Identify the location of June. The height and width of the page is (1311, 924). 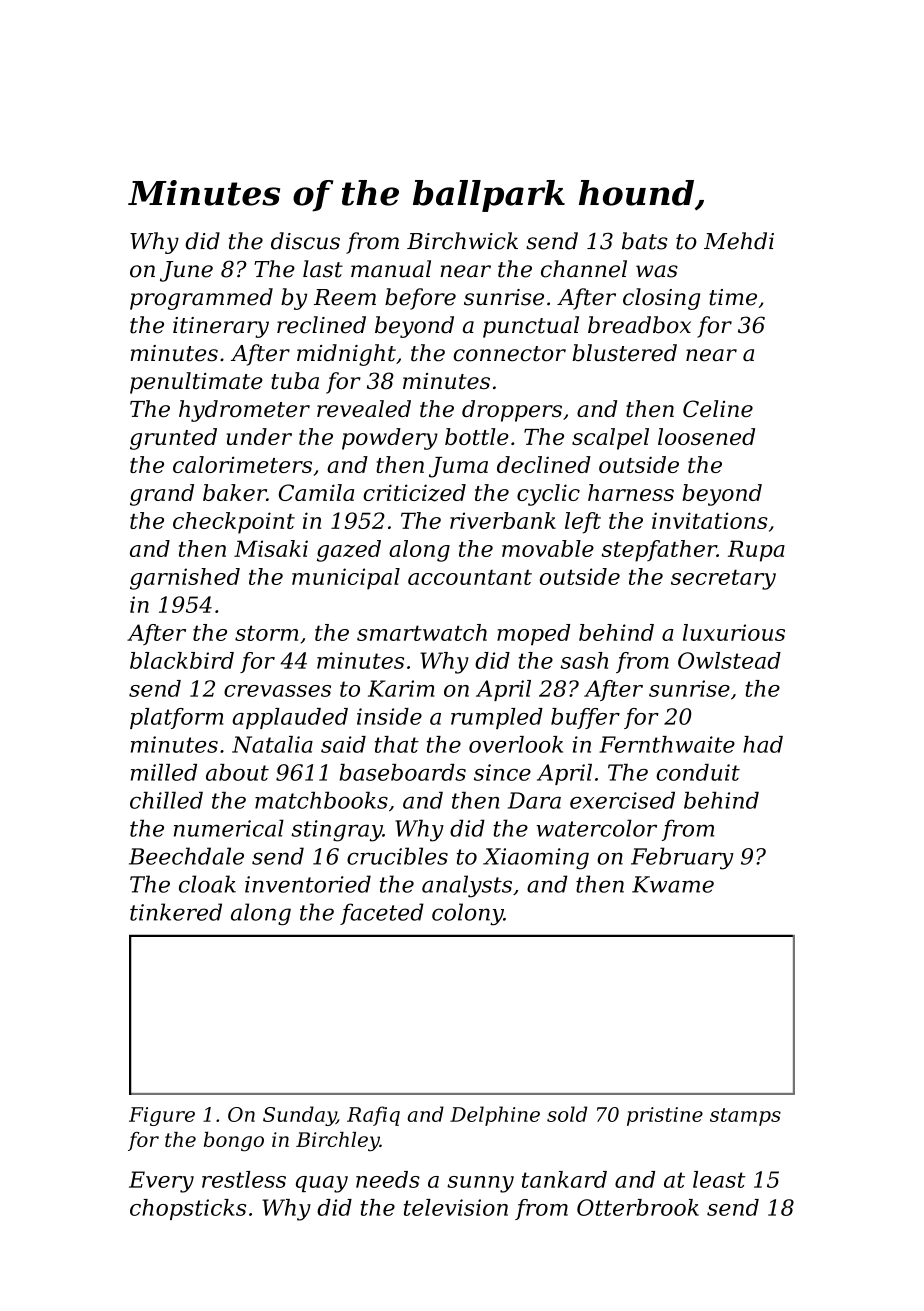
(186, 271).
